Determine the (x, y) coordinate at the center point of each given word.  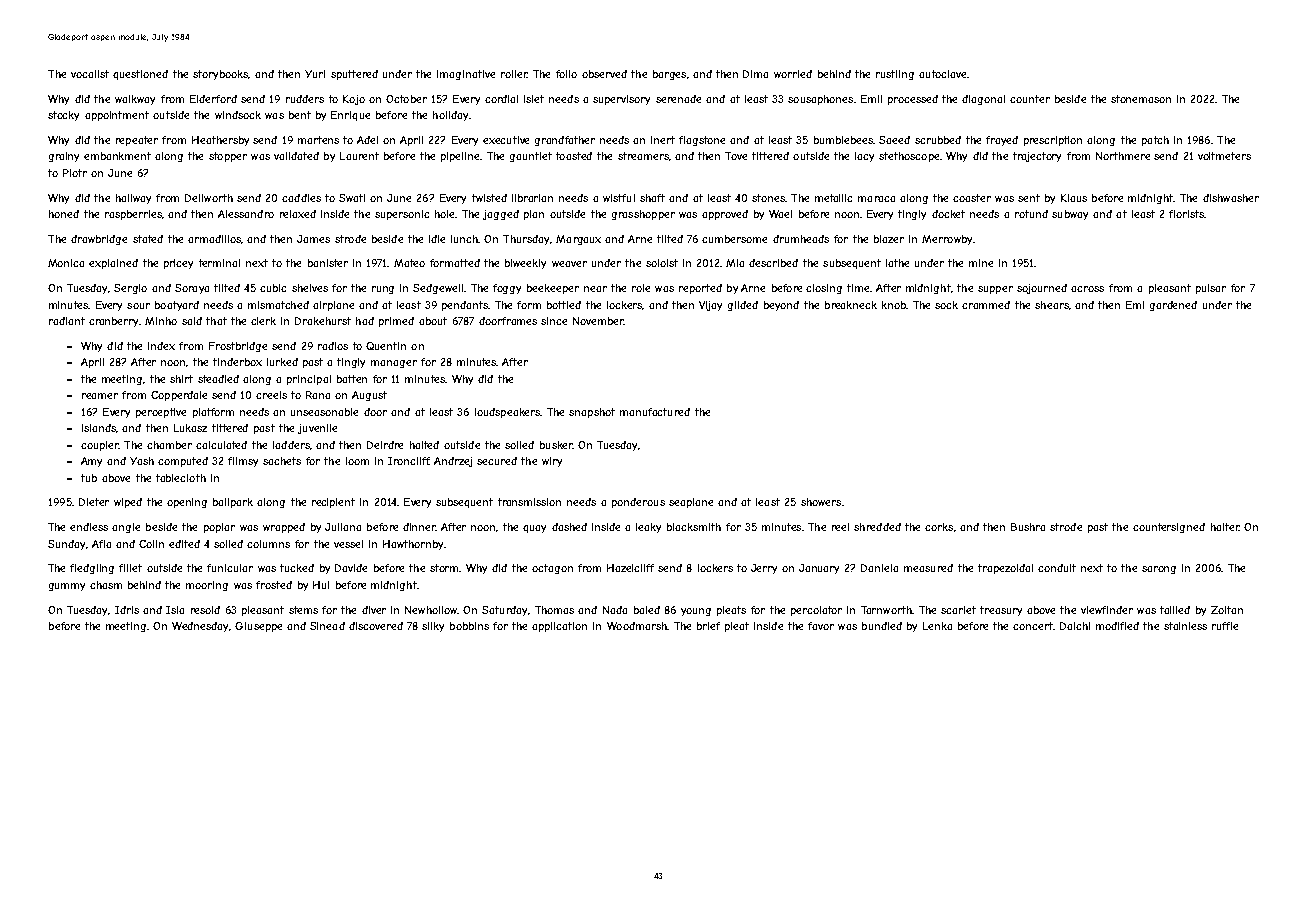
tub (89, 478)
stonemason (1141, 99)
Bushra (1028, 527)
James (313, 239)
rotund (1031, 214)
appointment (117, 116)
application (559, 627)
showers (821, 502)
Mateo (409, 263)
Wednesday (200, 627)
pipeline (460, 157)
